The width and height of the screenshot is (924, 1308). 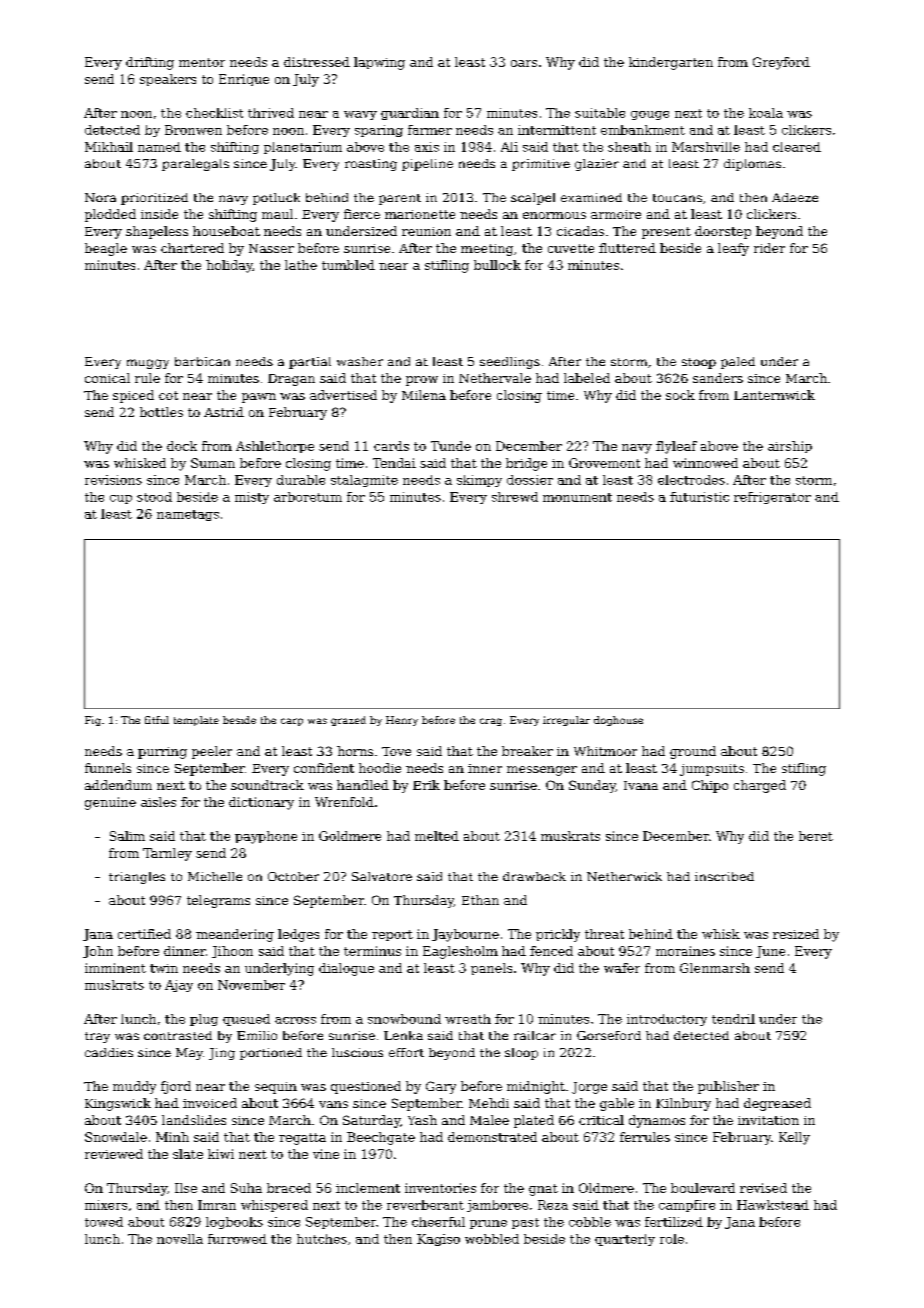 What do you see at coordinates (402, 721) in the screenshot?
I see `Henry` at bounding box center [402, 721].
